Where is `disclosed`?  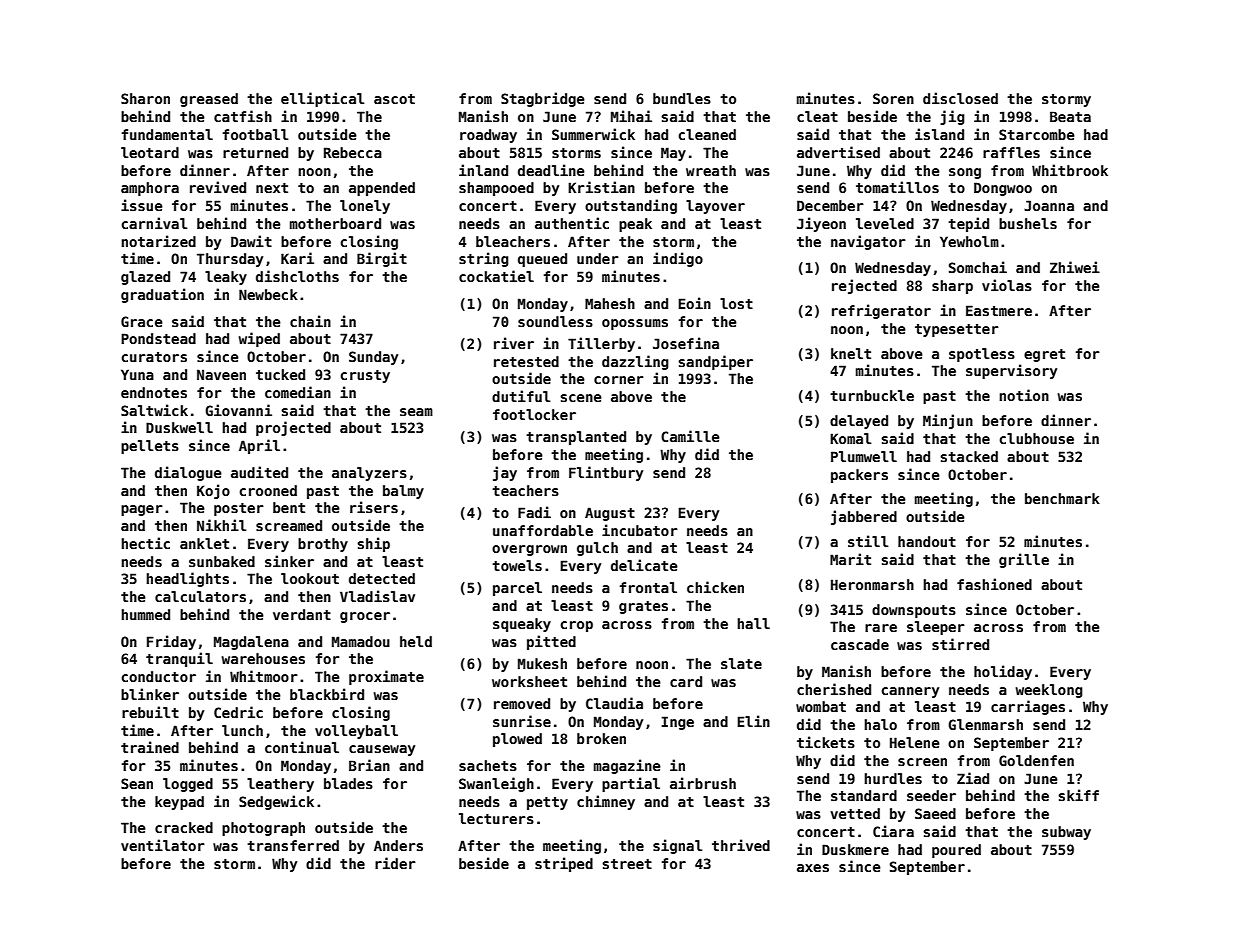
disclosed is located at coordinates (960, 98).
